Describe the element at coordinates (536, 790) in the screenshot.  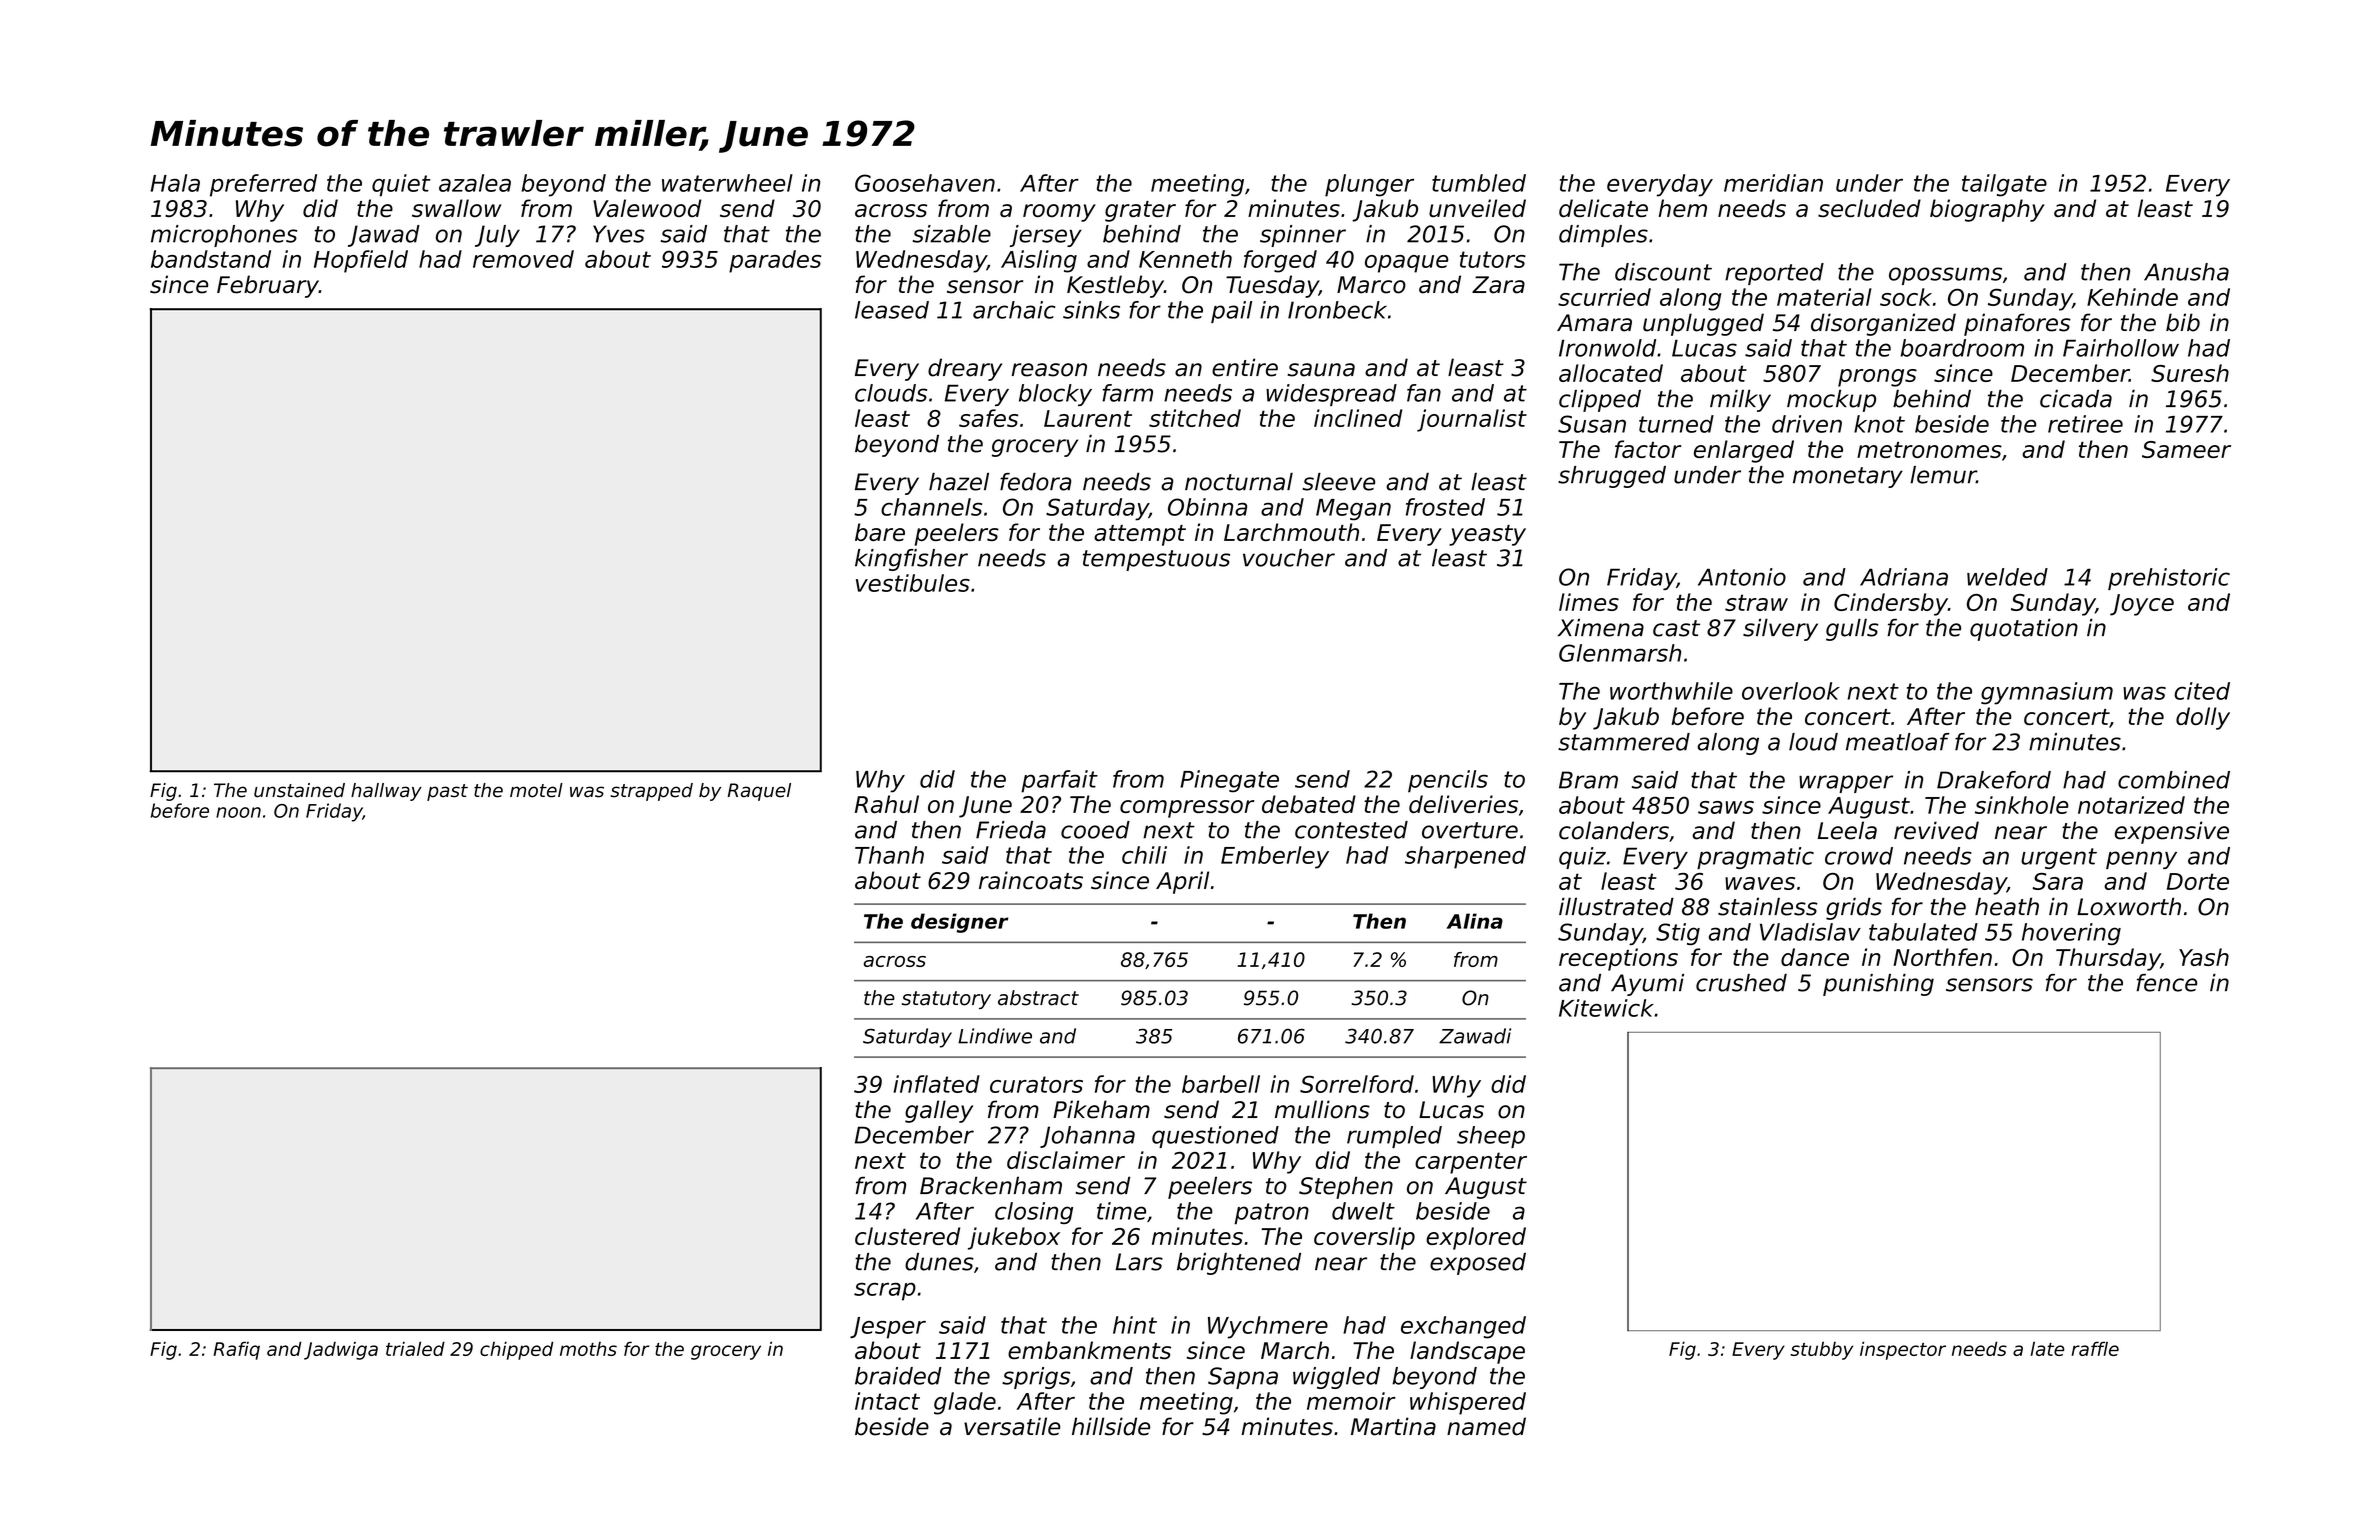
I see `motel` at that location.
